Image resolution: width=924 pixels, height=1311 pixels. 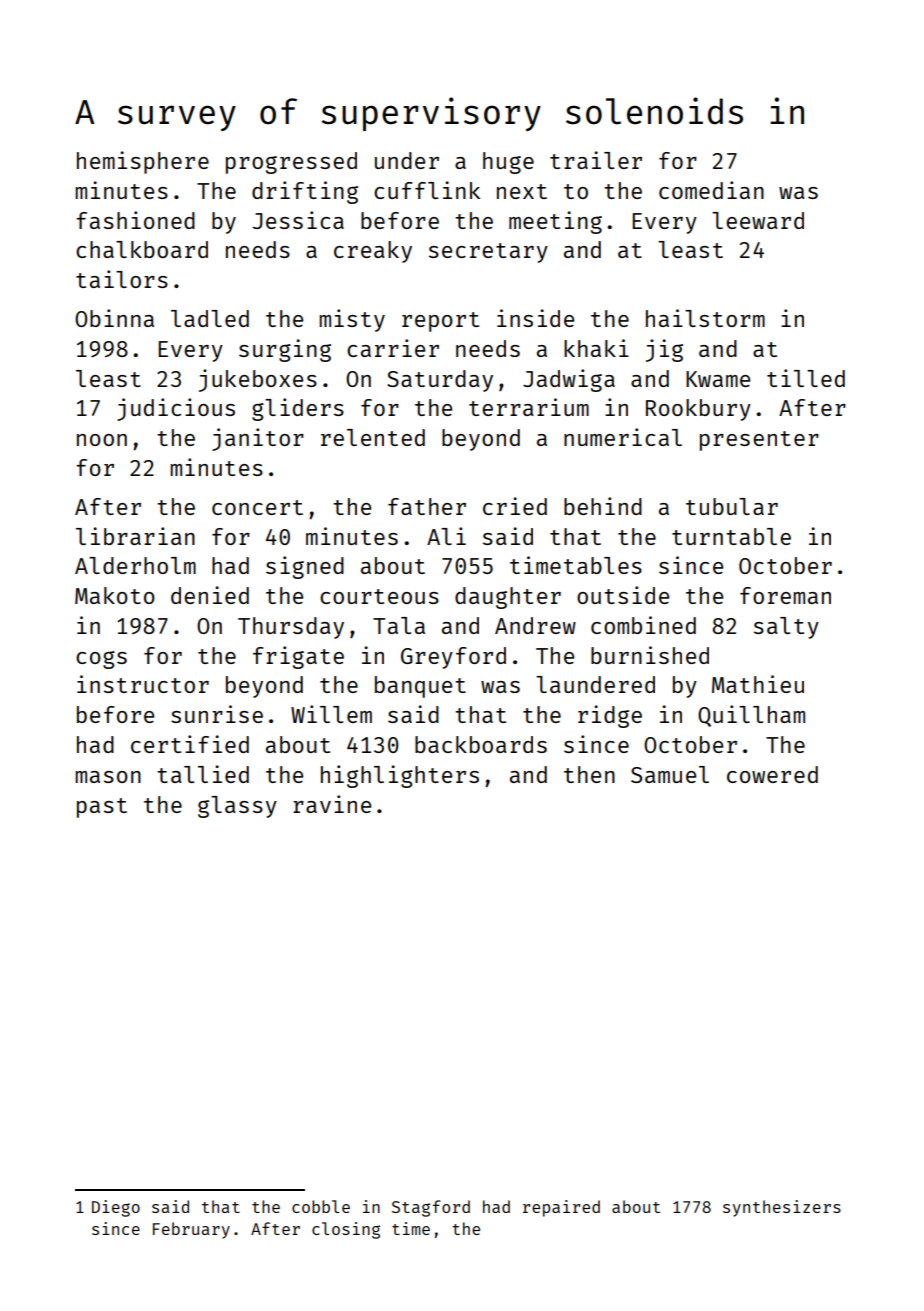 What do you see at coordinates (751, 716) in the document?
I see `Quillham` at bounding box center [751, 716].
